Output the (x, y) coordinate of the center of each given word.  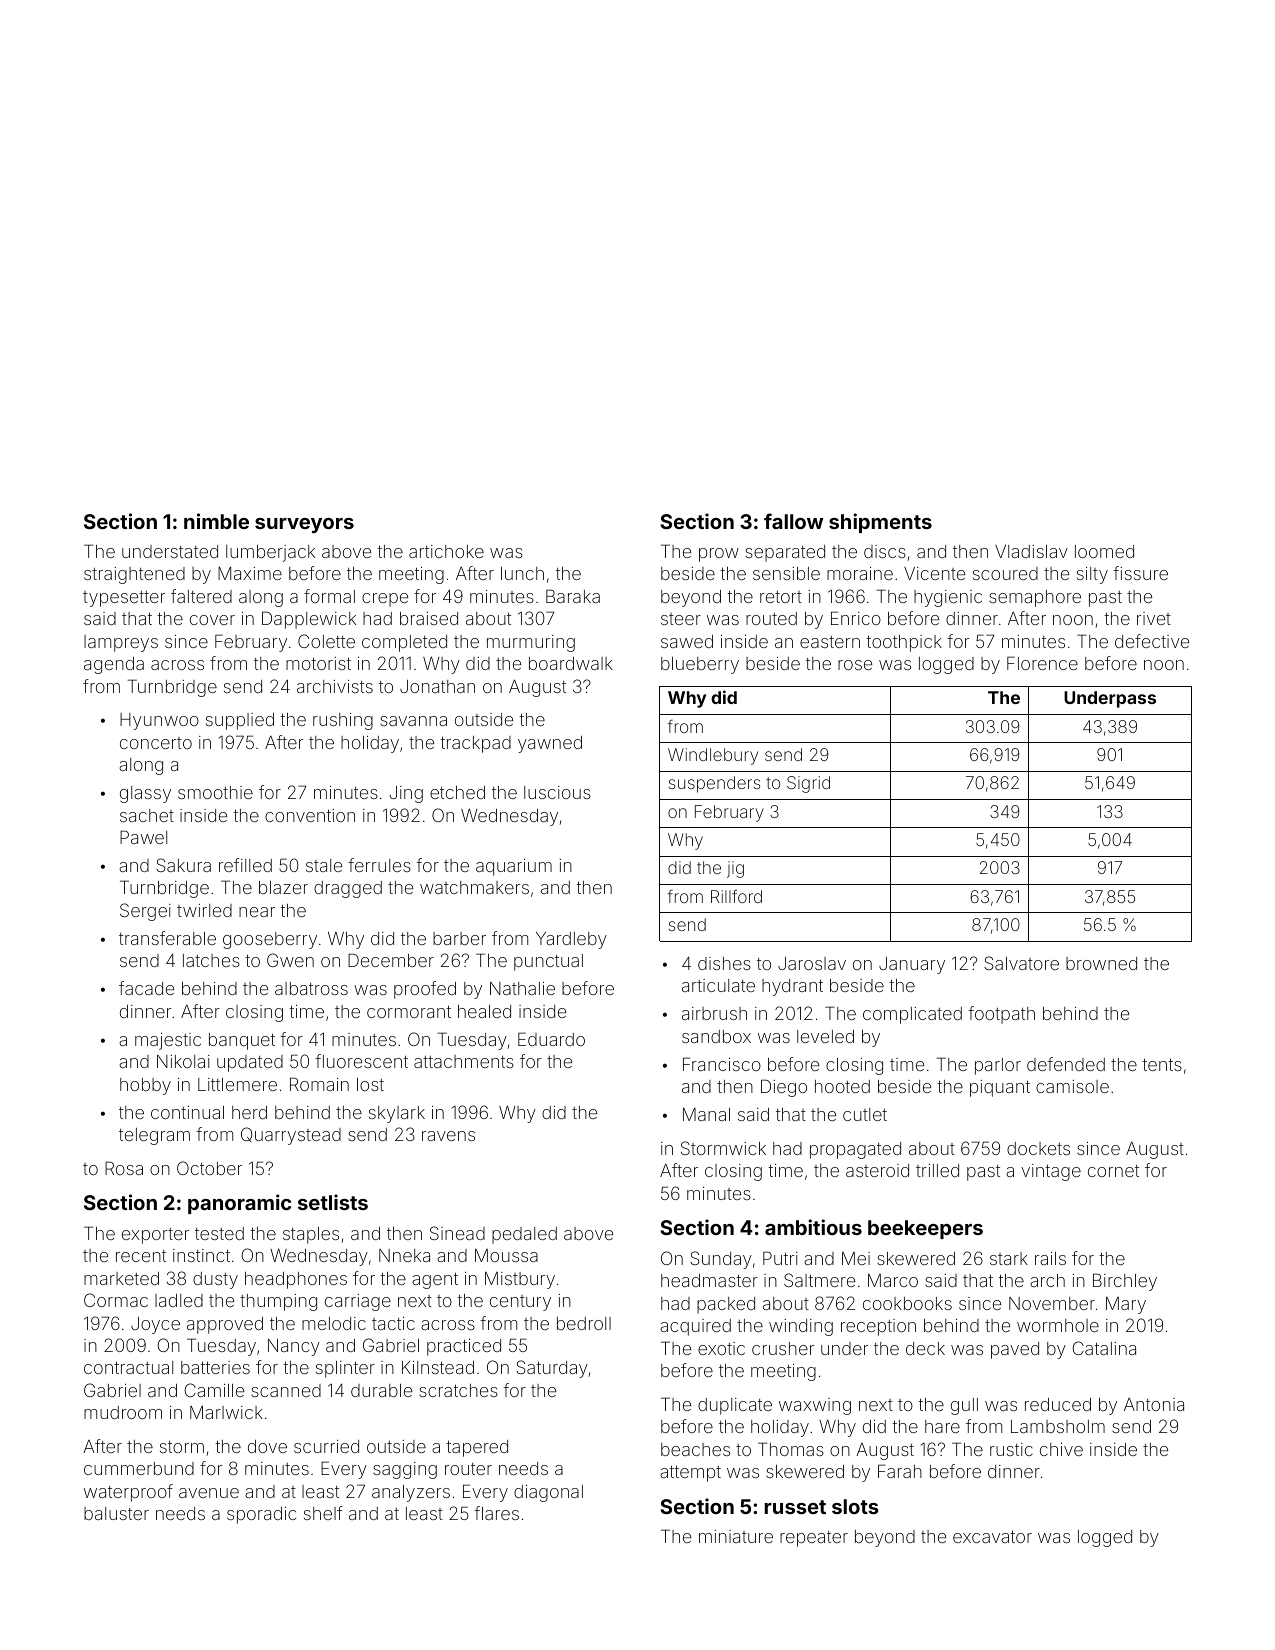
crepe (385, 600)
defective (1152, 641)
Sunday (721, 1260)
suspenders (714, 784)
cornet (1113, 1171)
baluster (116, 1513)
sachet (147, 815)
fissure (1140, 573)
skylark (397, 1114)
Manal (706, 1114)
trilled (937, 1170)
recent (141, 1256)
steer (681, 619)
